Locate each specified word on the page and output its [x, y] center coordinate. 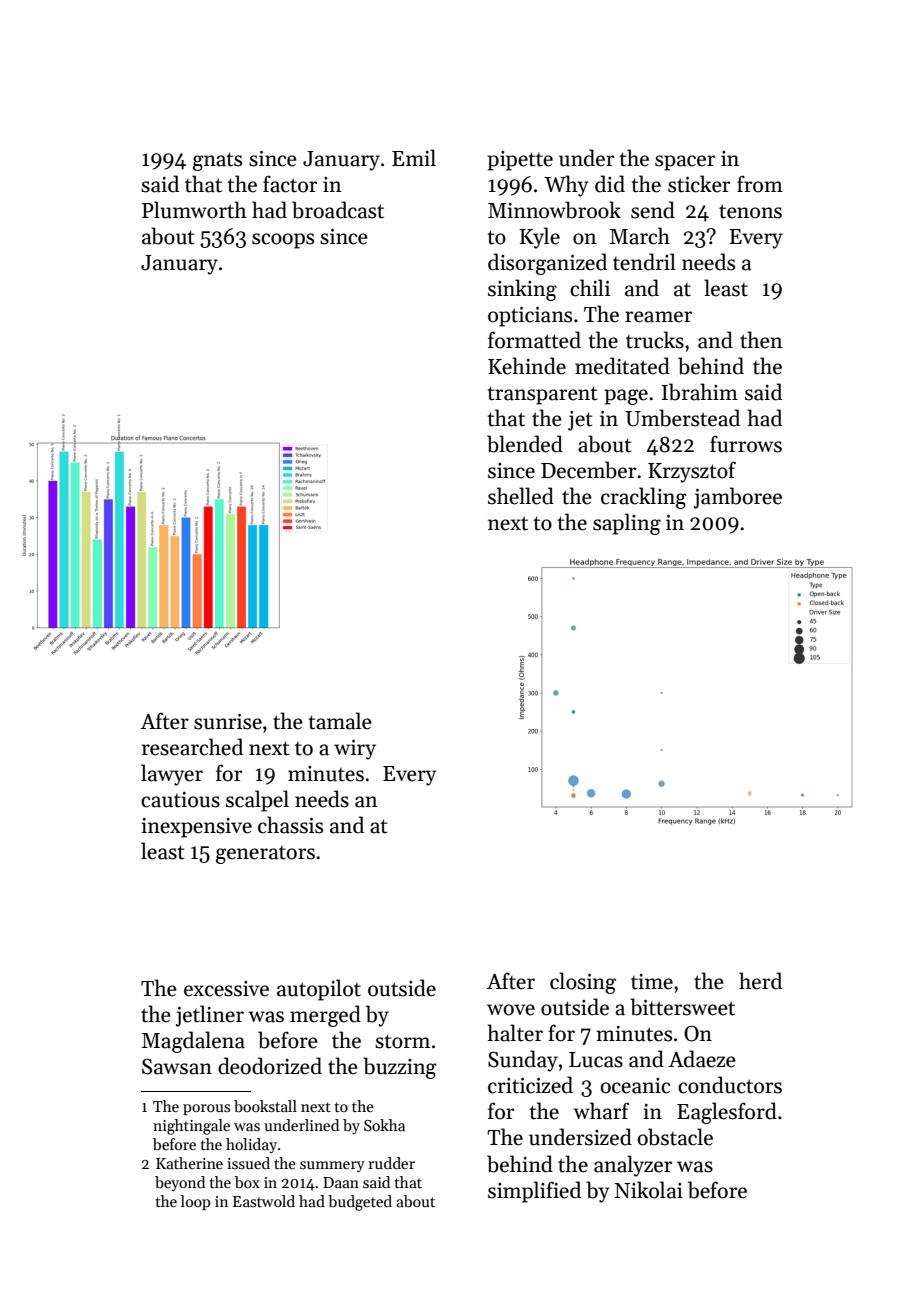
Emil [414, 157]
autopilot [319, 990]
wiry [355, 749]
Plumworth [194, 210]
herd [760, 981]
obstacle [675, 1137]
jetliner [210, 1016]
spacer [685, 163]
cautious [180, 800]
